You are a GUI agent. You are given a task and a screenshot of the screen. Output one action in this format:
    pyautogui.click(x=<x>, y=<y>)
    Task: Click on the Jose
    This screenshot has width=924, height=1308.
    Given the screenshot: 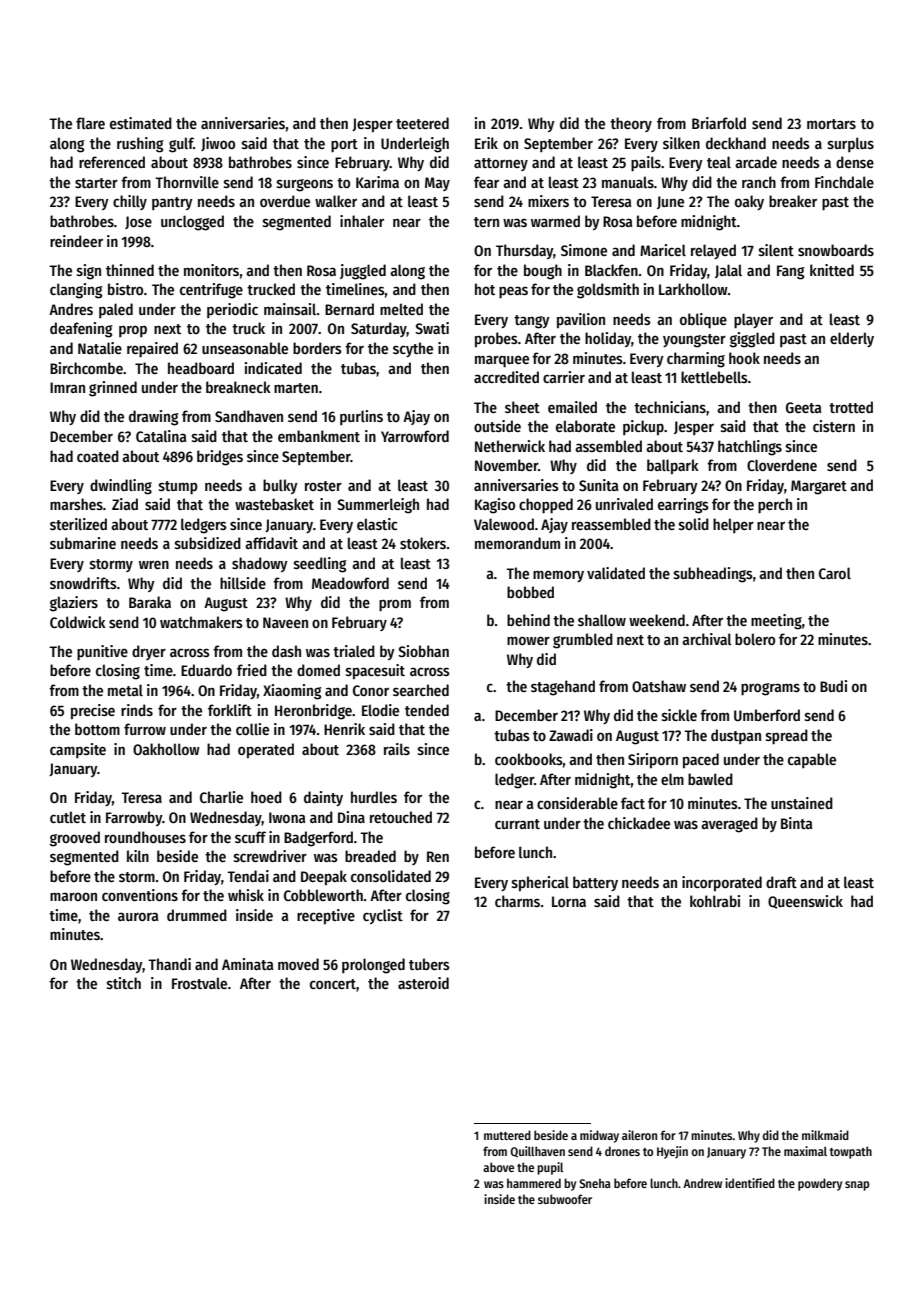 What is the action you would take?
    pyautogui.click(x=138, y=222)
